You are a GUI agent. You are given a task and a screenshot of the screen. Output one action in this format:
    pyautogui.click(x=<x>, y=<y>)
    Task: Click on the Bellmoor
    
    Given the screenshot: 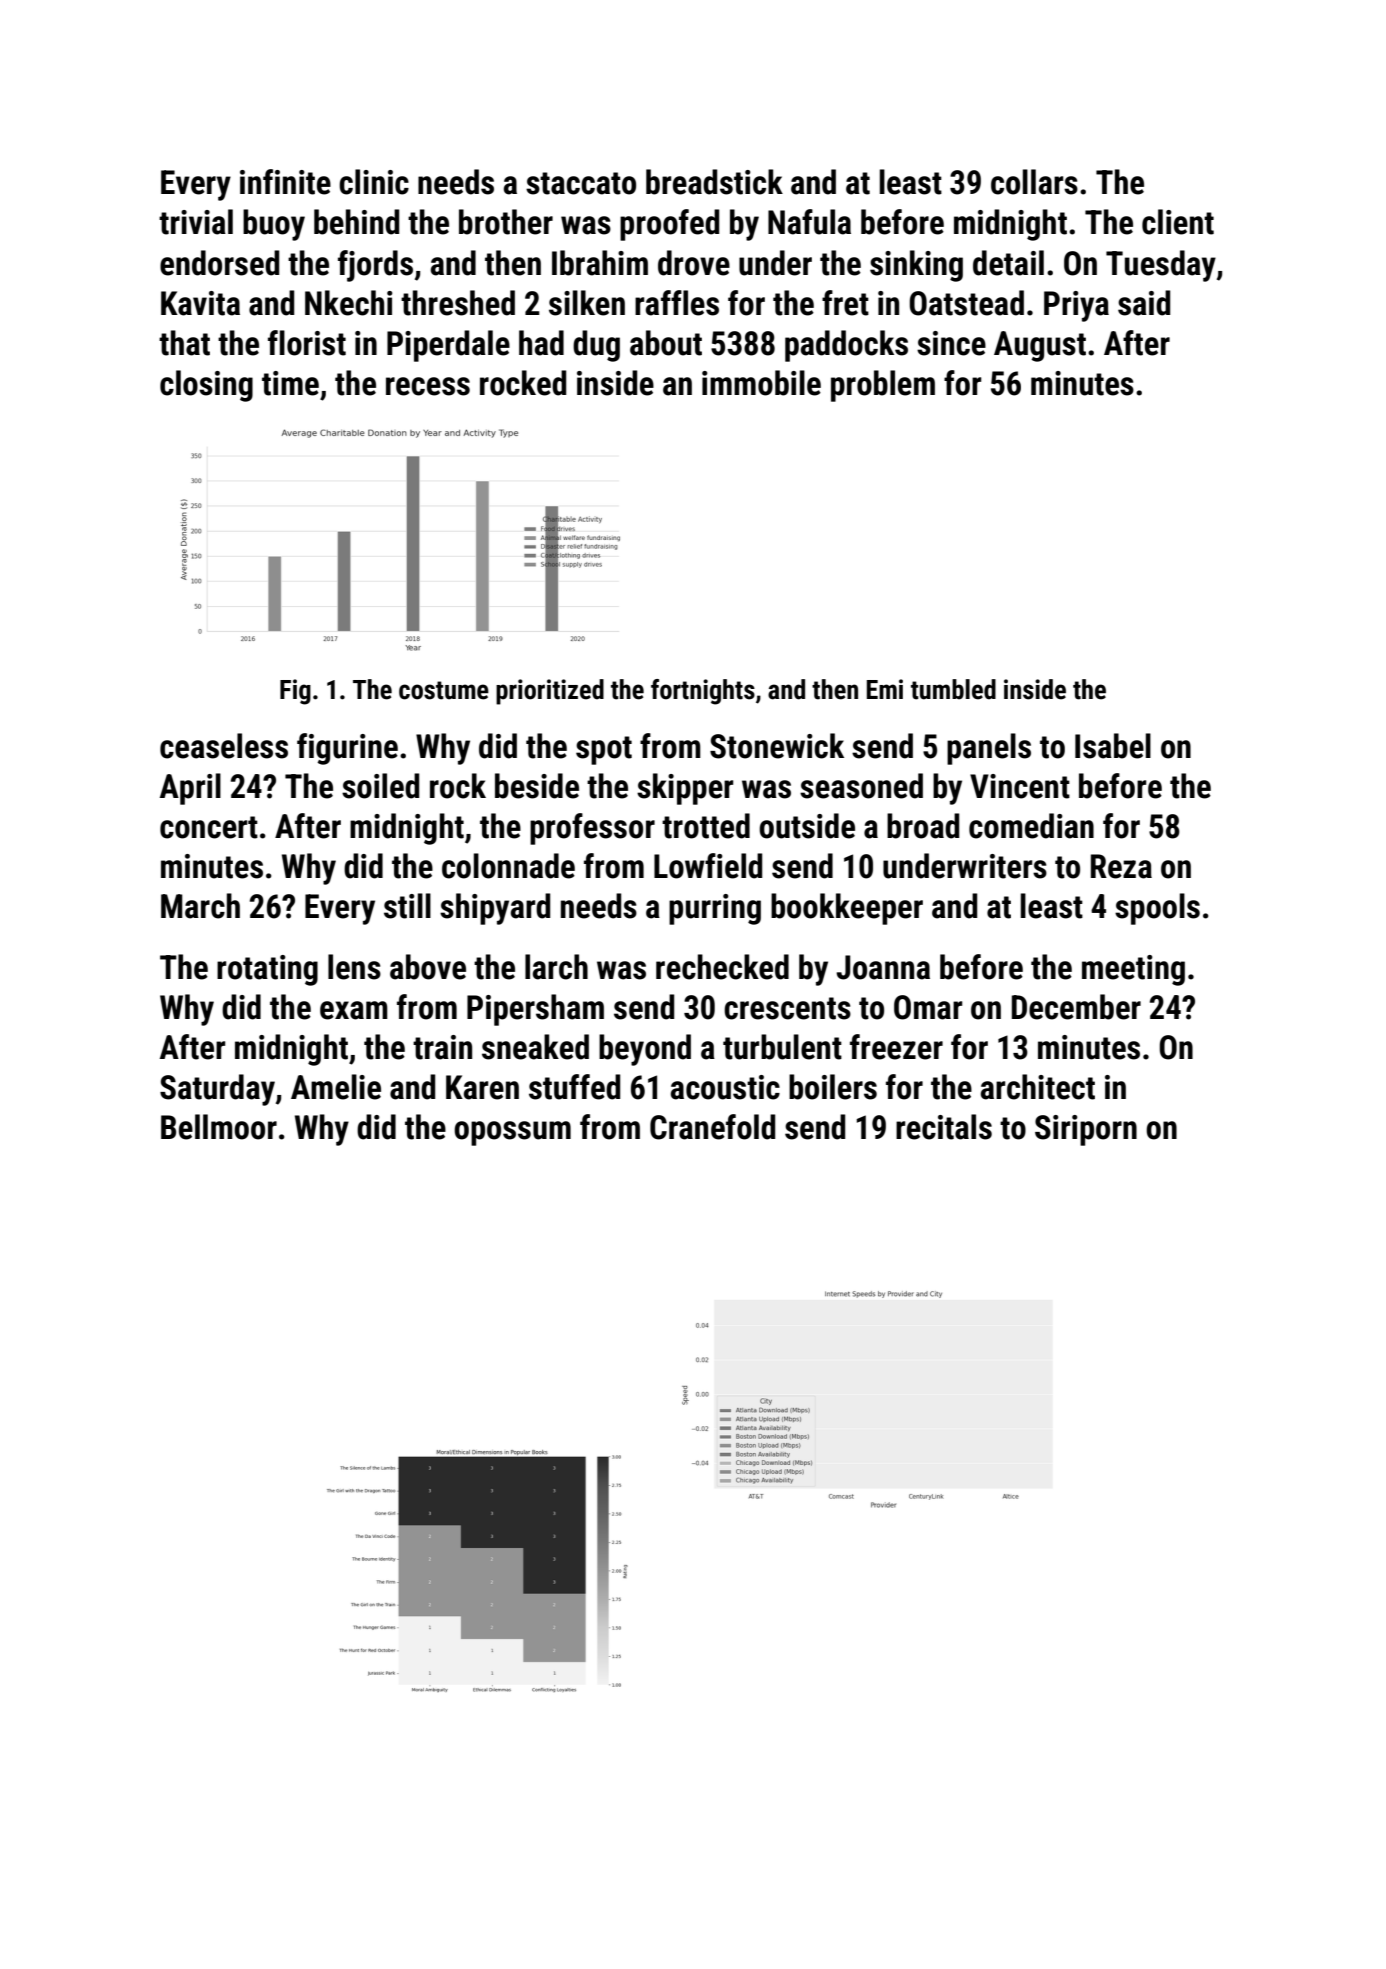 What is the action you would take?
    pyautogui.click(x=219, y=1127)
